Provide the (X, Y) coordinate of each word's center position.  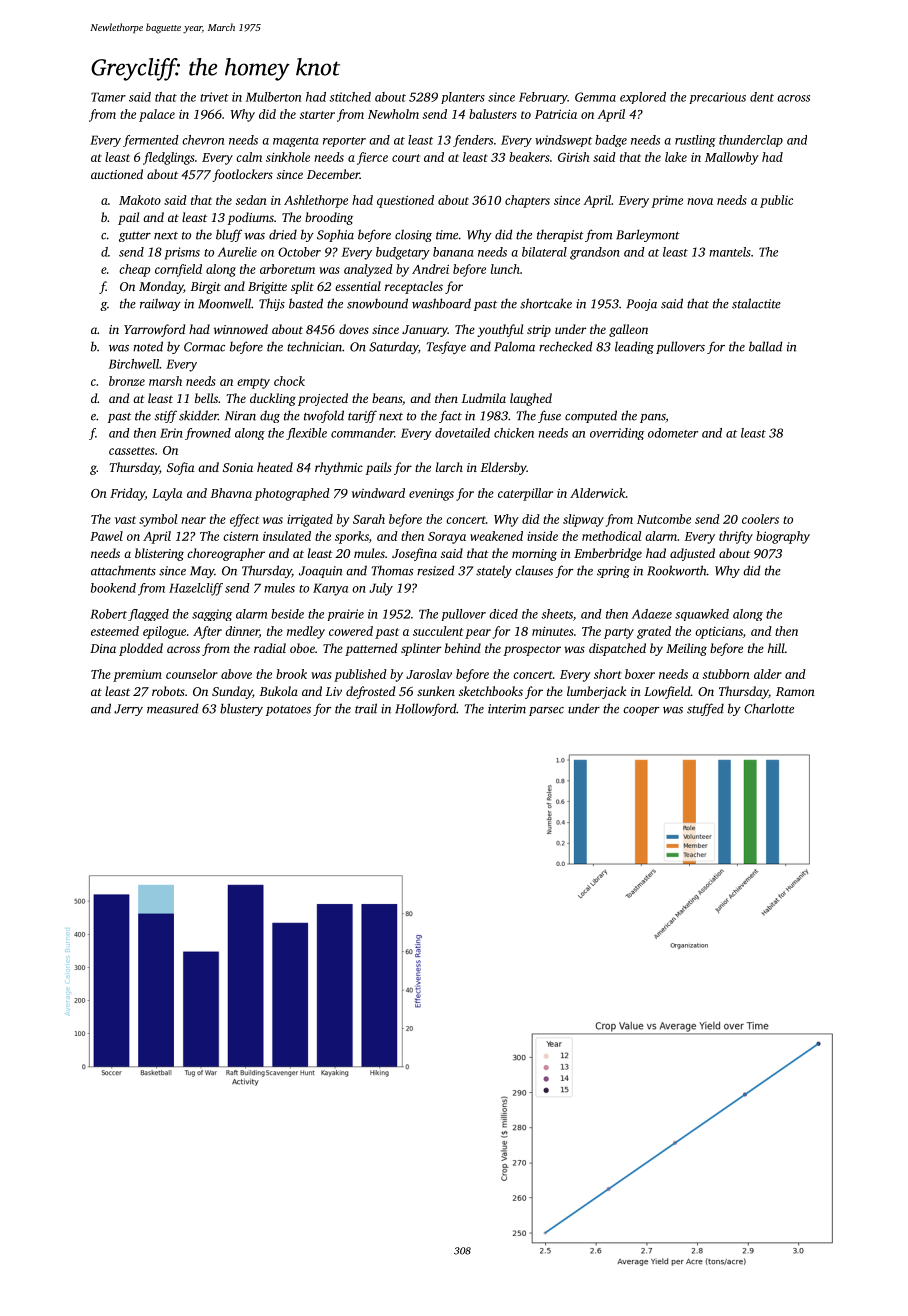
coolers (760, 519)
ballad (766, 346)
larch (449, 467)
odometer (673, 433)
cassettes (132, 451)
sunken (436, 691)
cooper (641, 711)
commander (362, 433)
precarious (718, 98)
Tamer (108, 97)
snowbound (377, 303)
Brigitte (267, 288)
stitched (350, 97)
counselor (192, 674)
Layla (167, 494)
